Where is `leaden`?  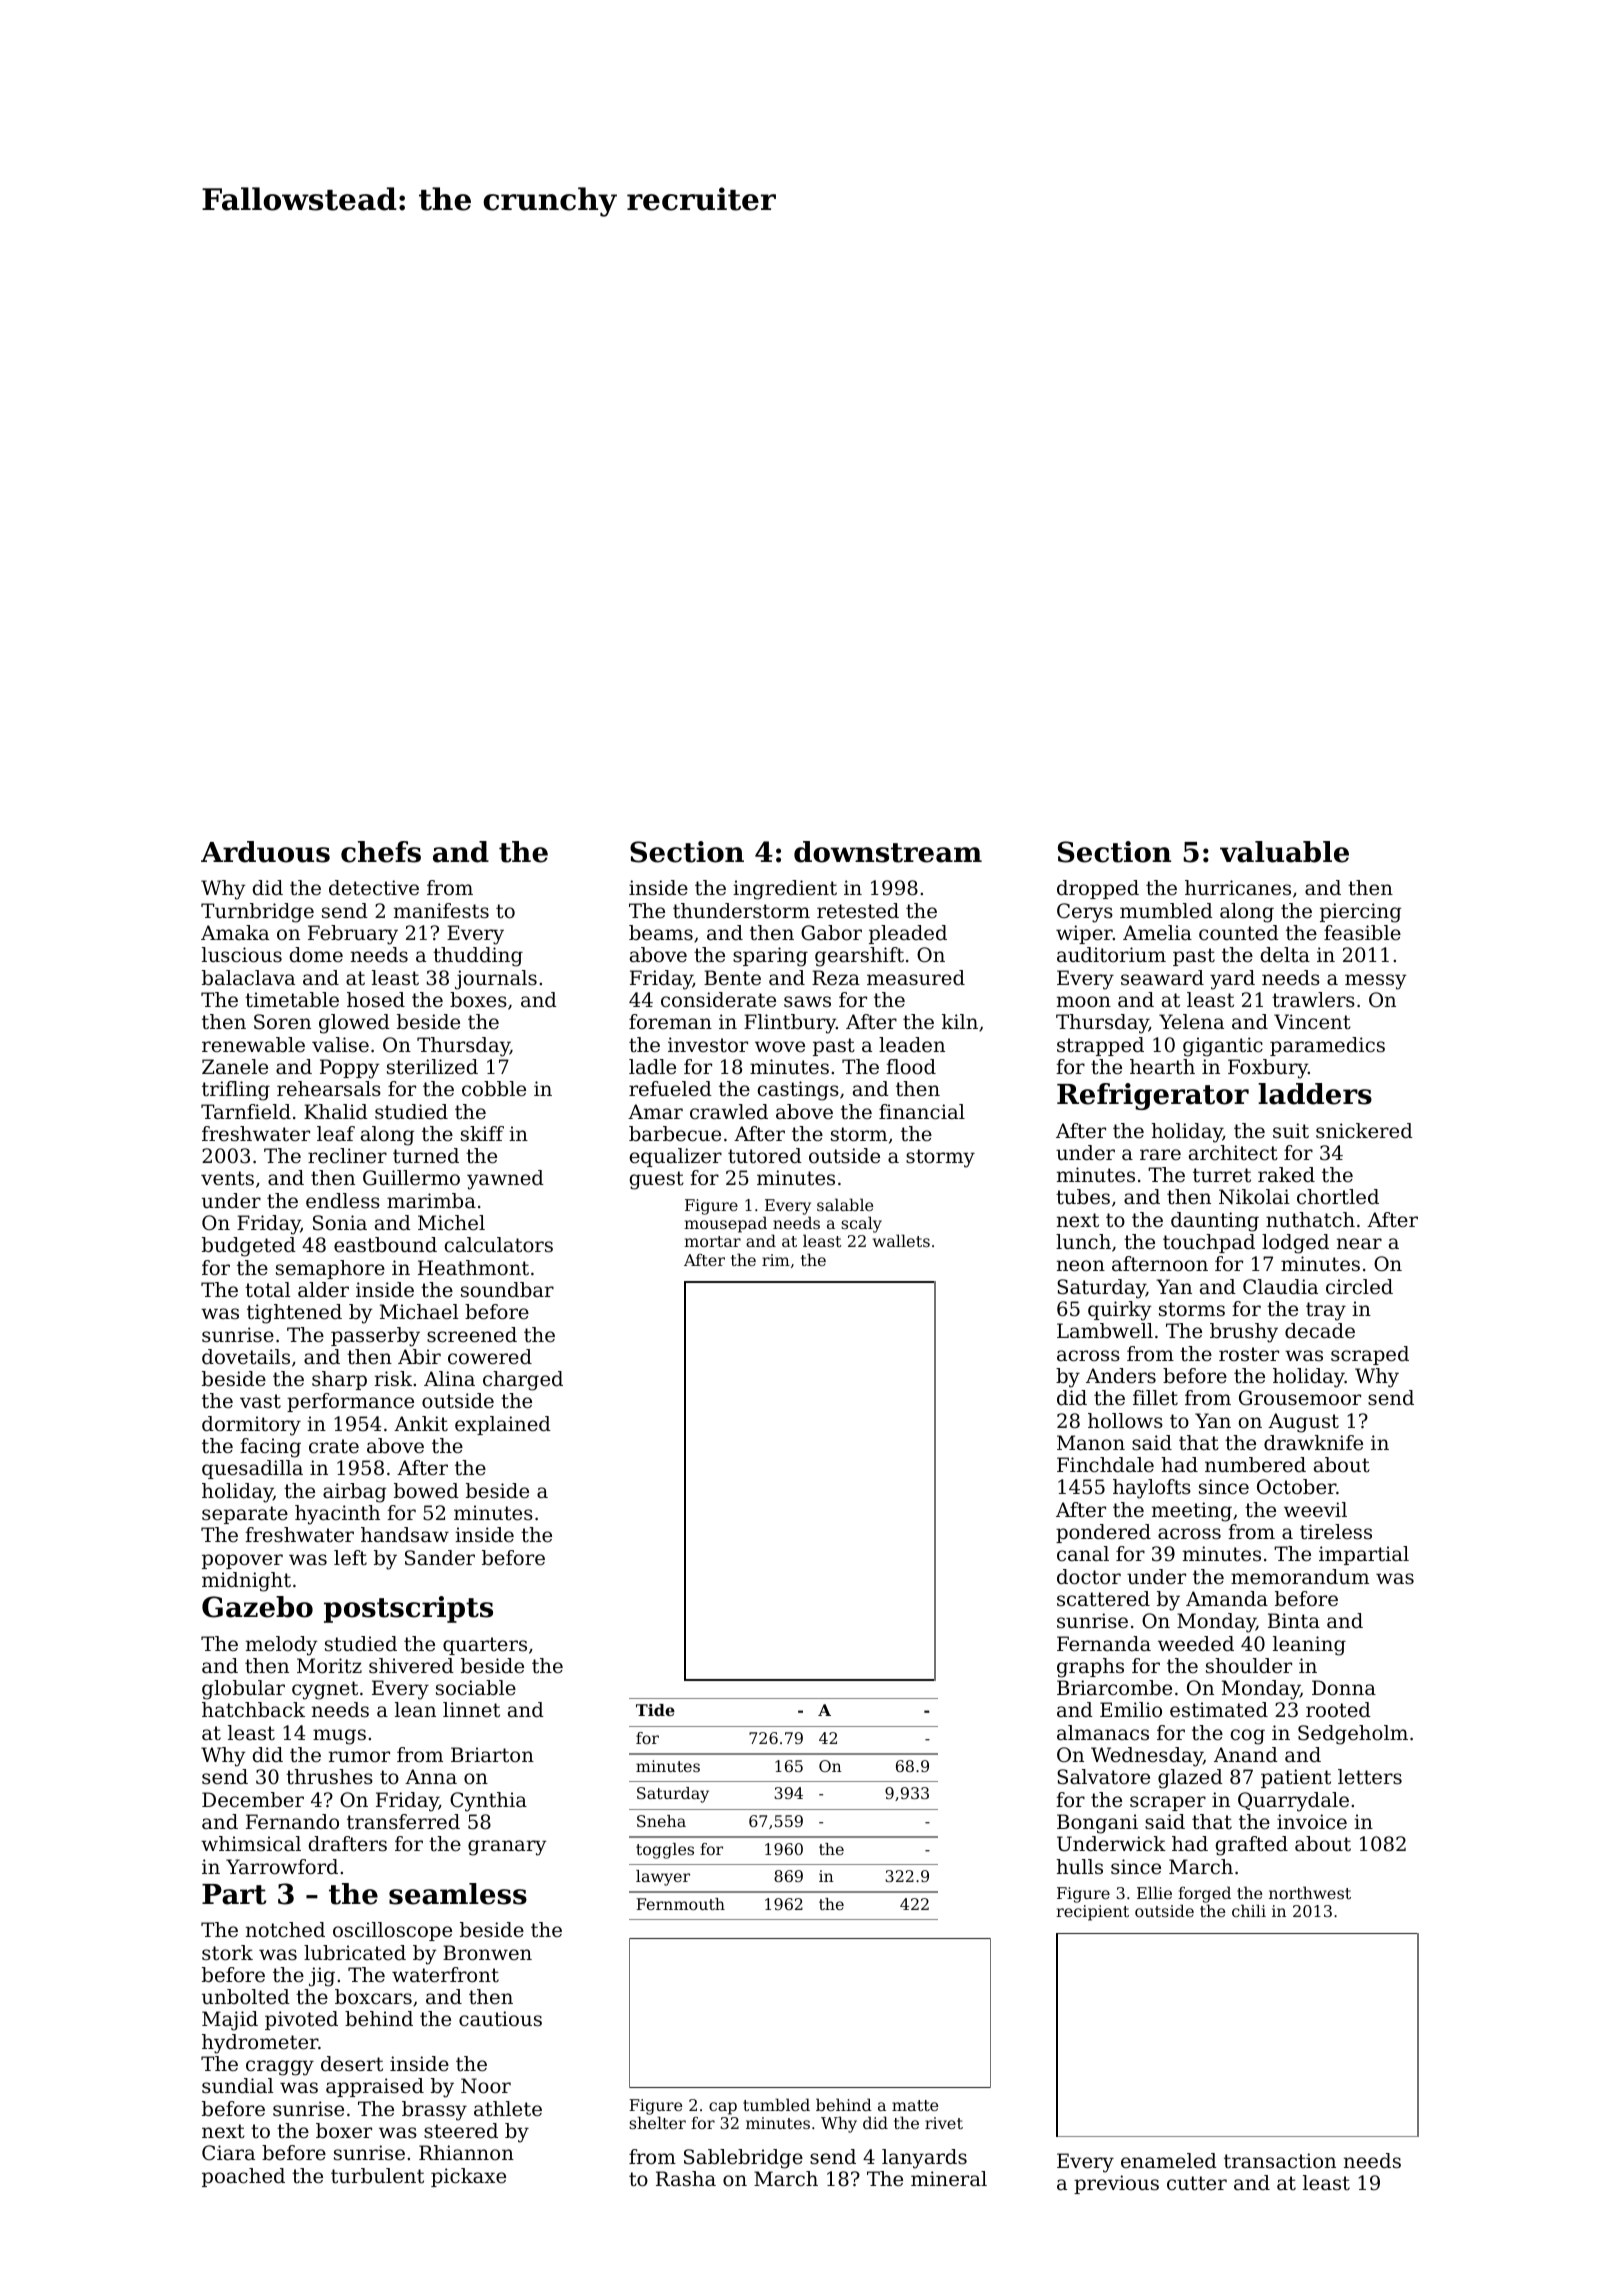
leaden is located at coordinates (912, 1044).
